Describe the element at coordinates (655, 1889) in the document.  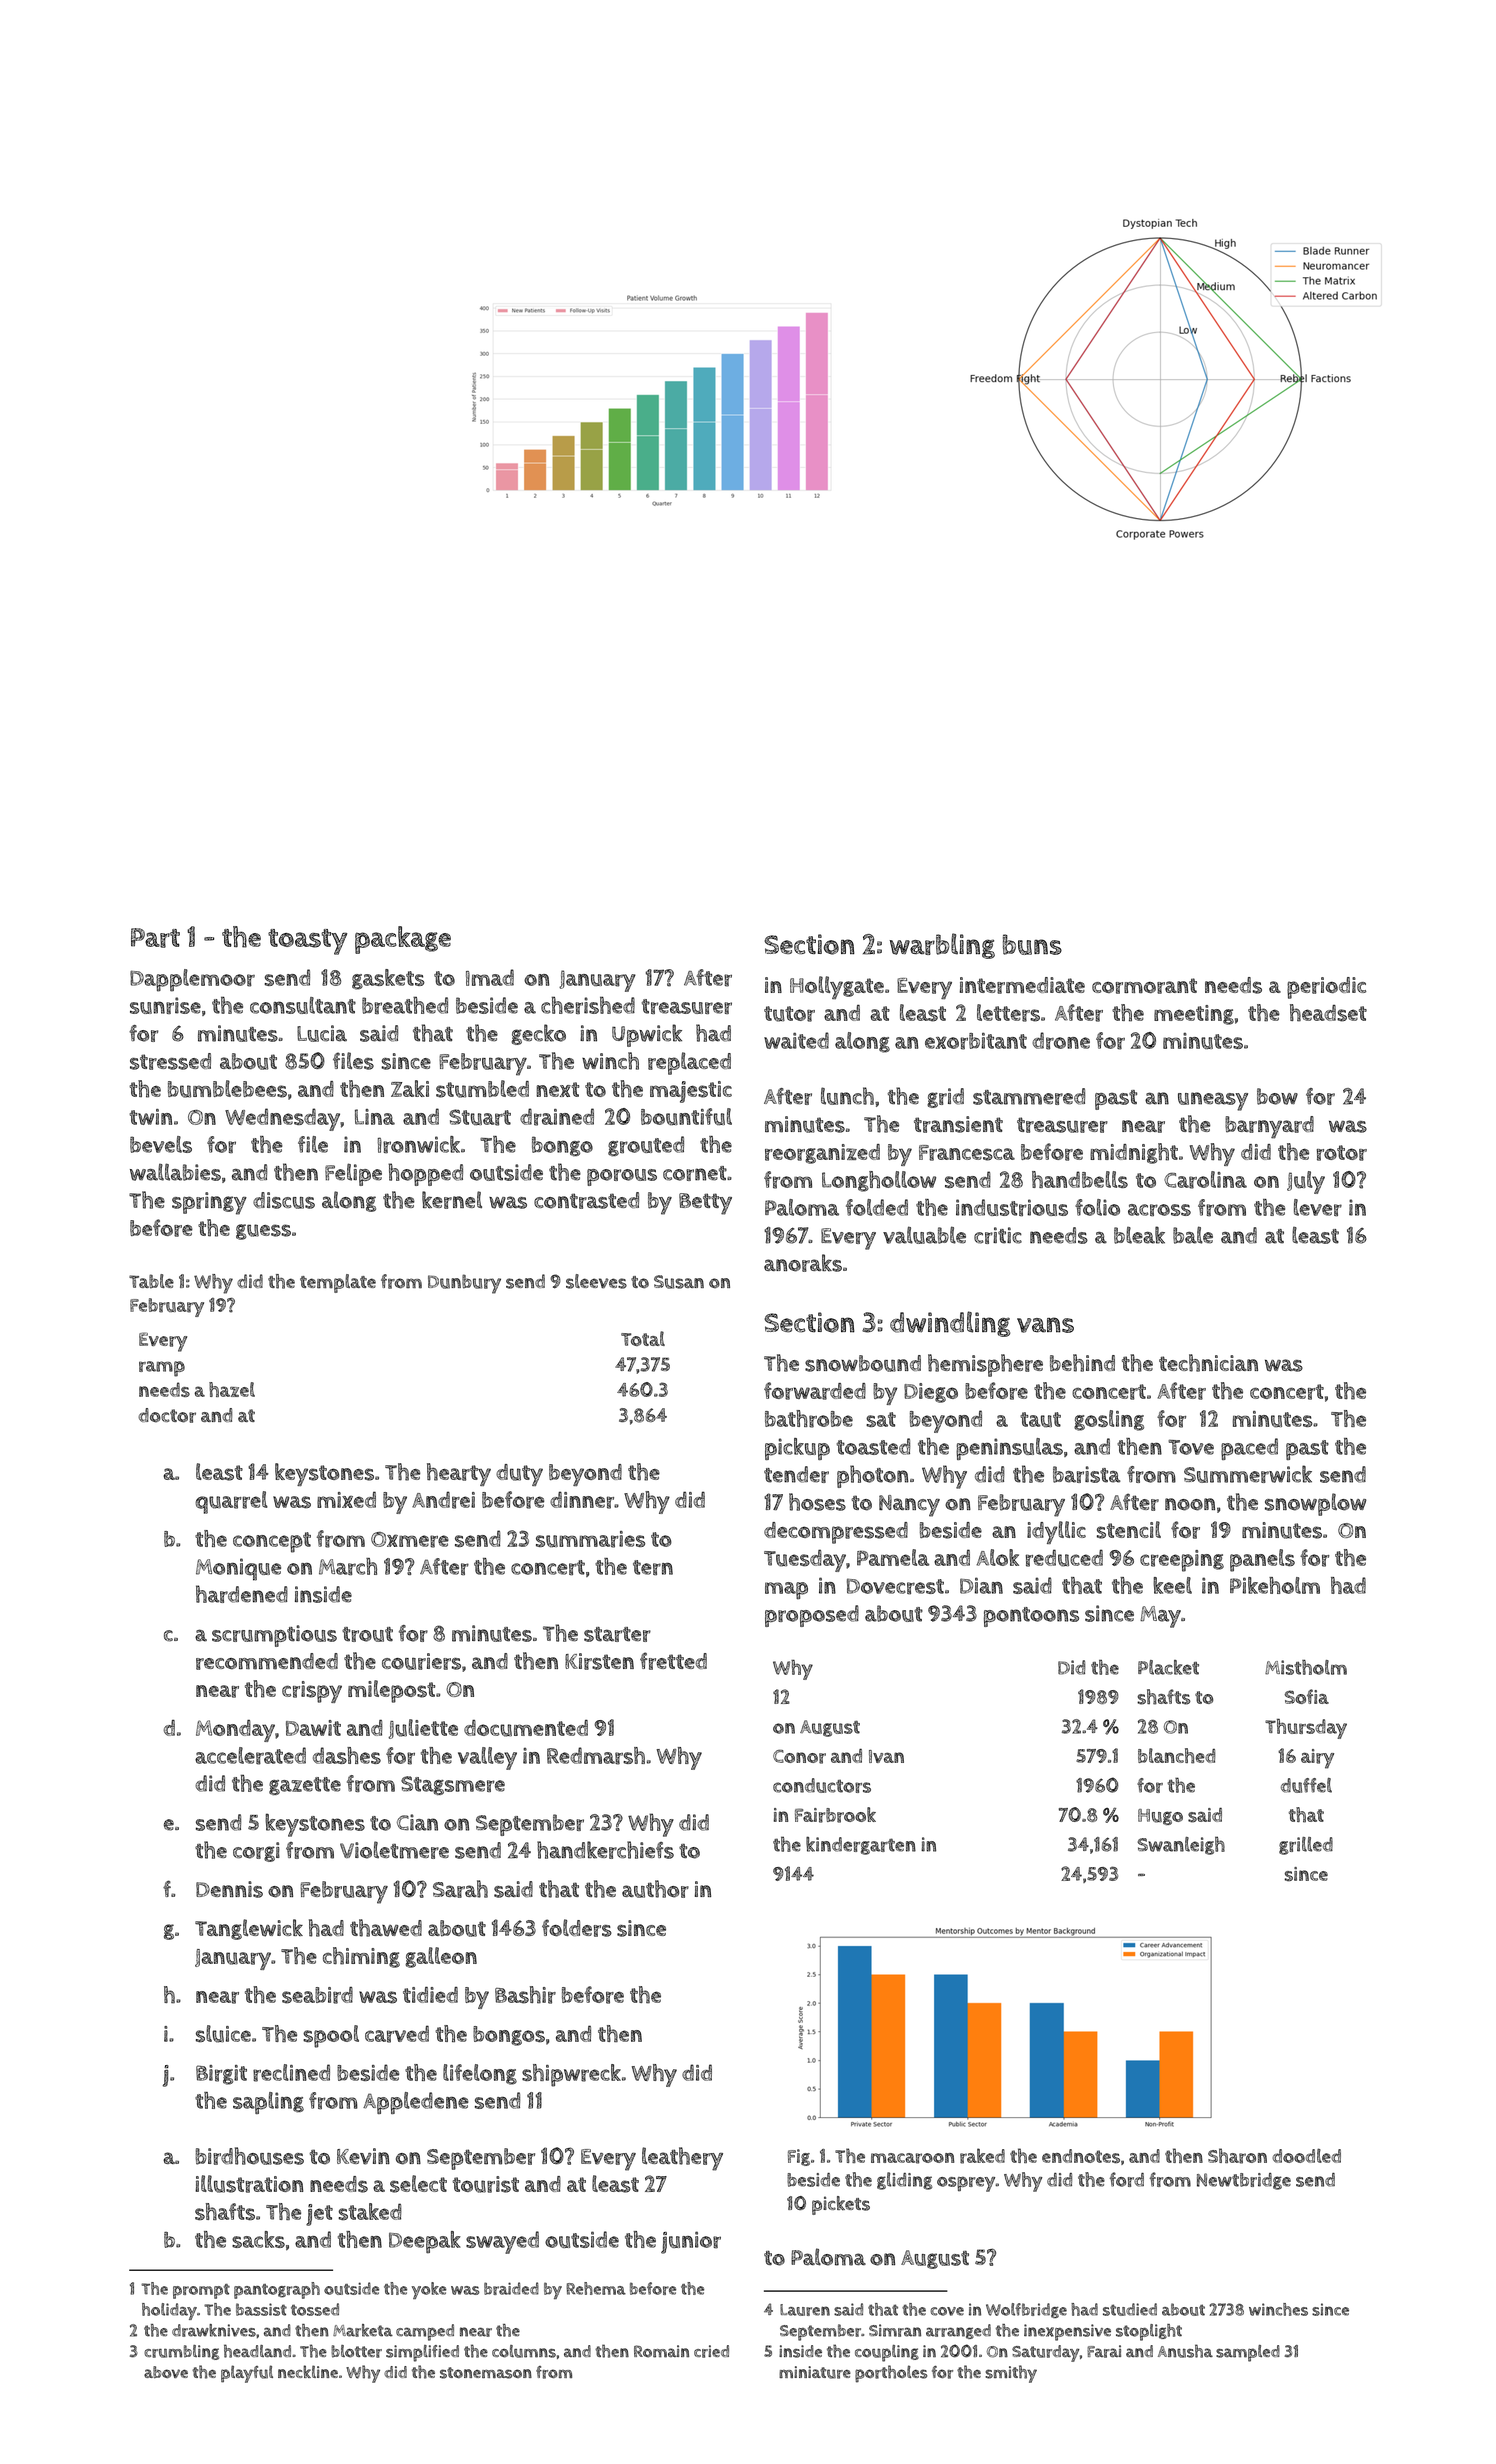
I see `author` at that location.
